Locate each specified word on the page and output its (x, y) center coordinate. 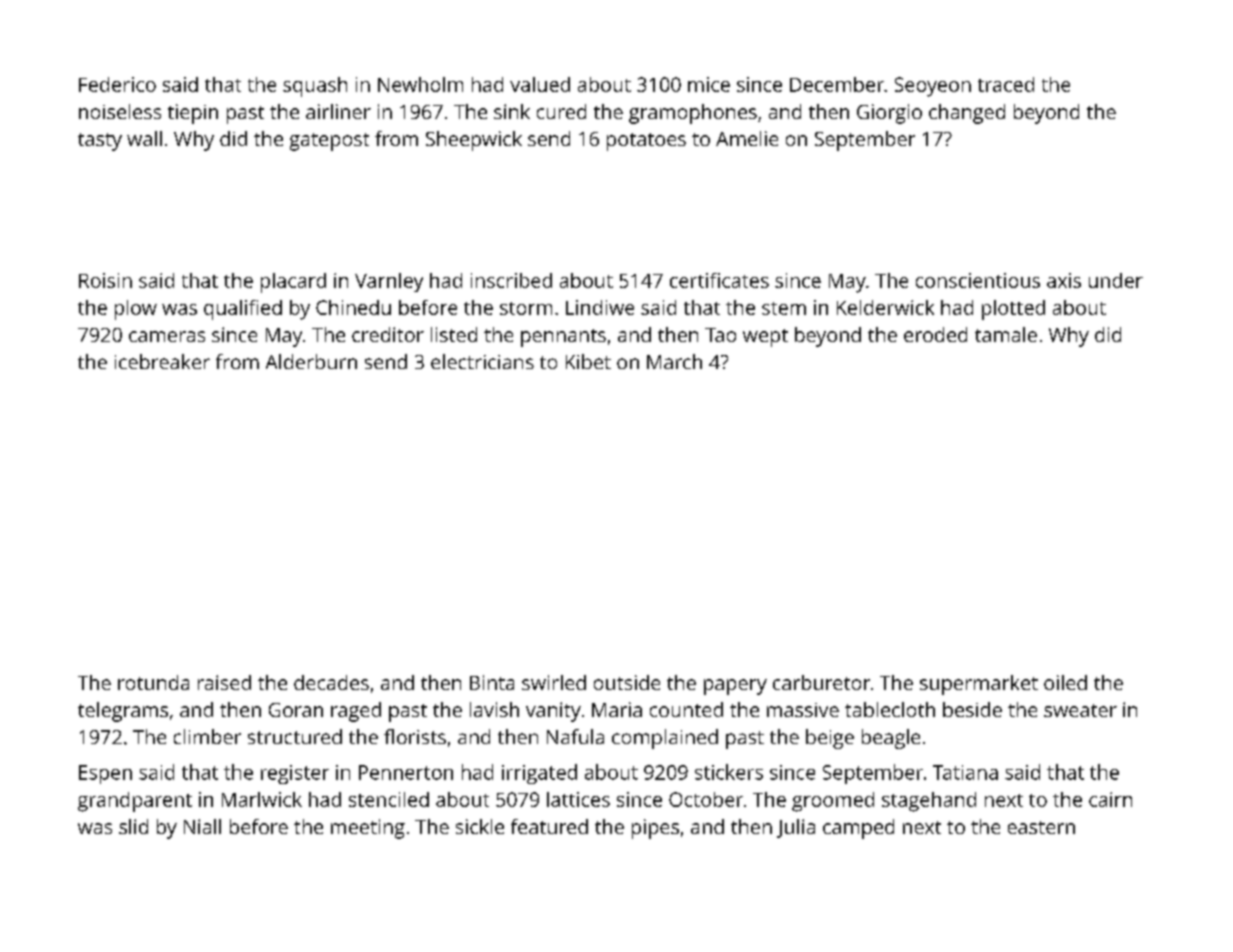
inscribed (511, 280)
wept (765, 338)
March (674, 361)
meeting (368, 829)
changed (967, 114)
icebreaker (162, 361)
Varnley (389, 282)
